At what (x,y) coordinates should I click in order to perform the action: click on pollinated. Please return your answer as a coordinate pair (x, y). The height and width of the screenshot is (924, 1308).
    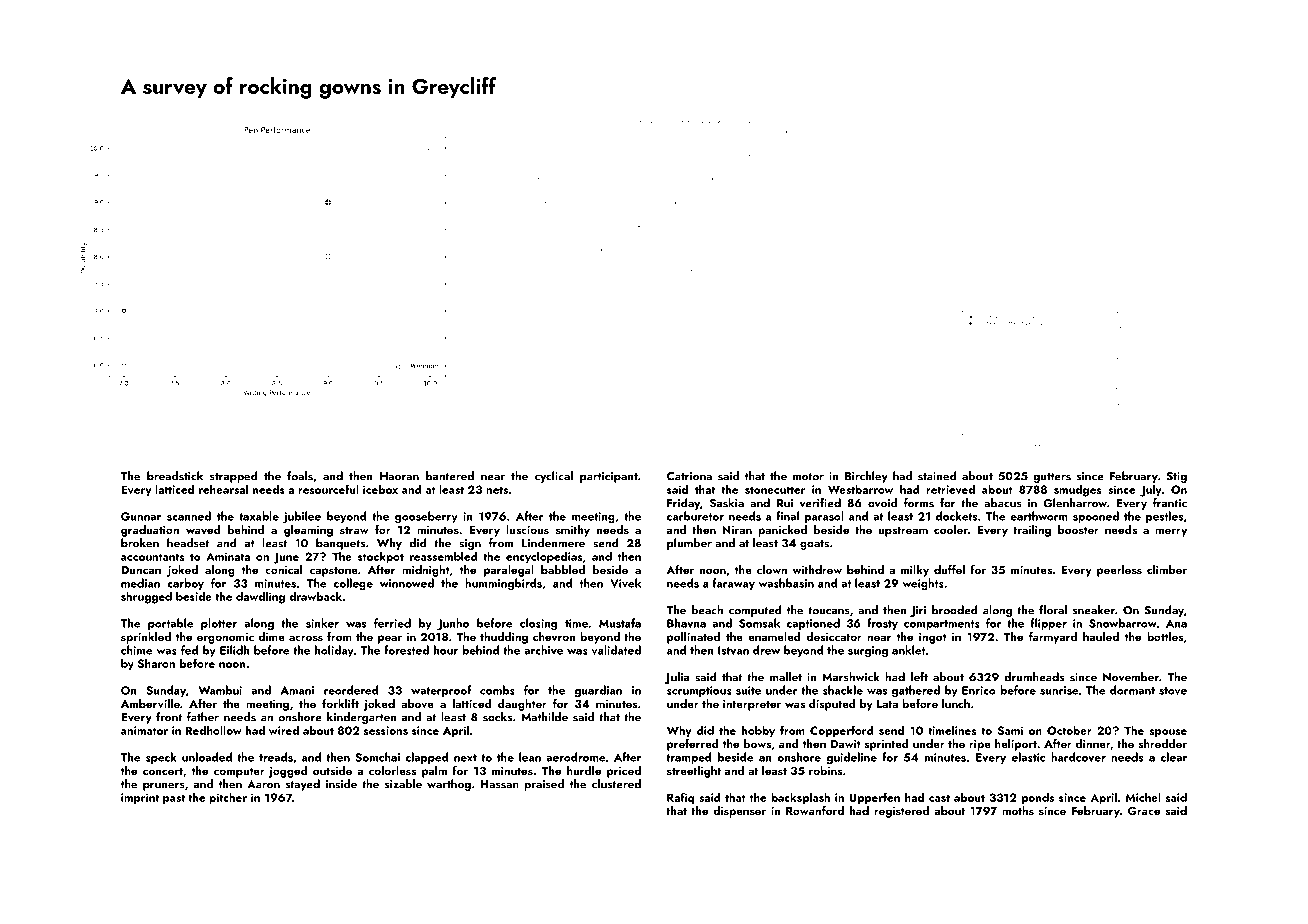
    Looking at the image, I should click on (693, 638).
